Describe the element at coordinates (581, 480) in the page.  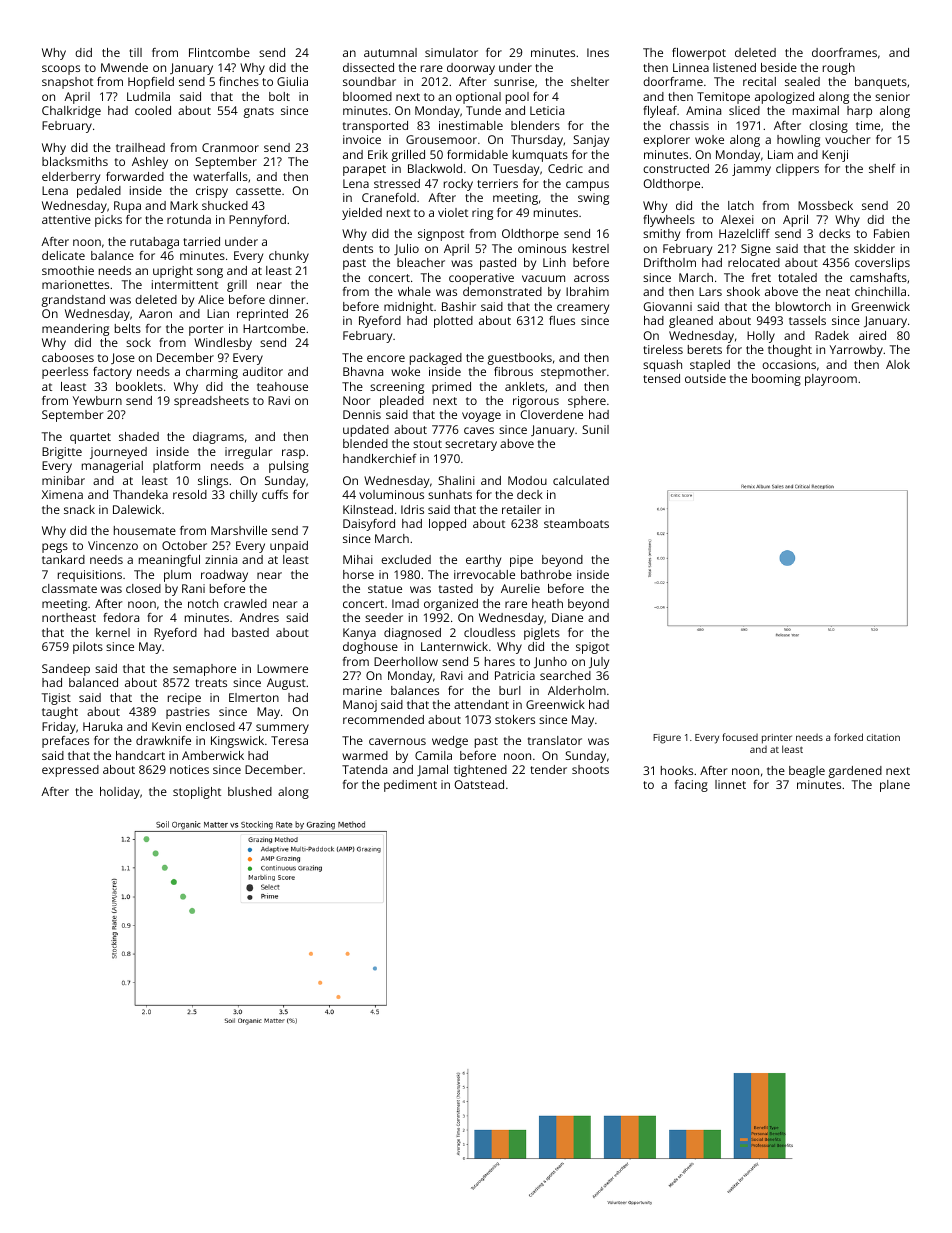
I see `calculated` at that location.
